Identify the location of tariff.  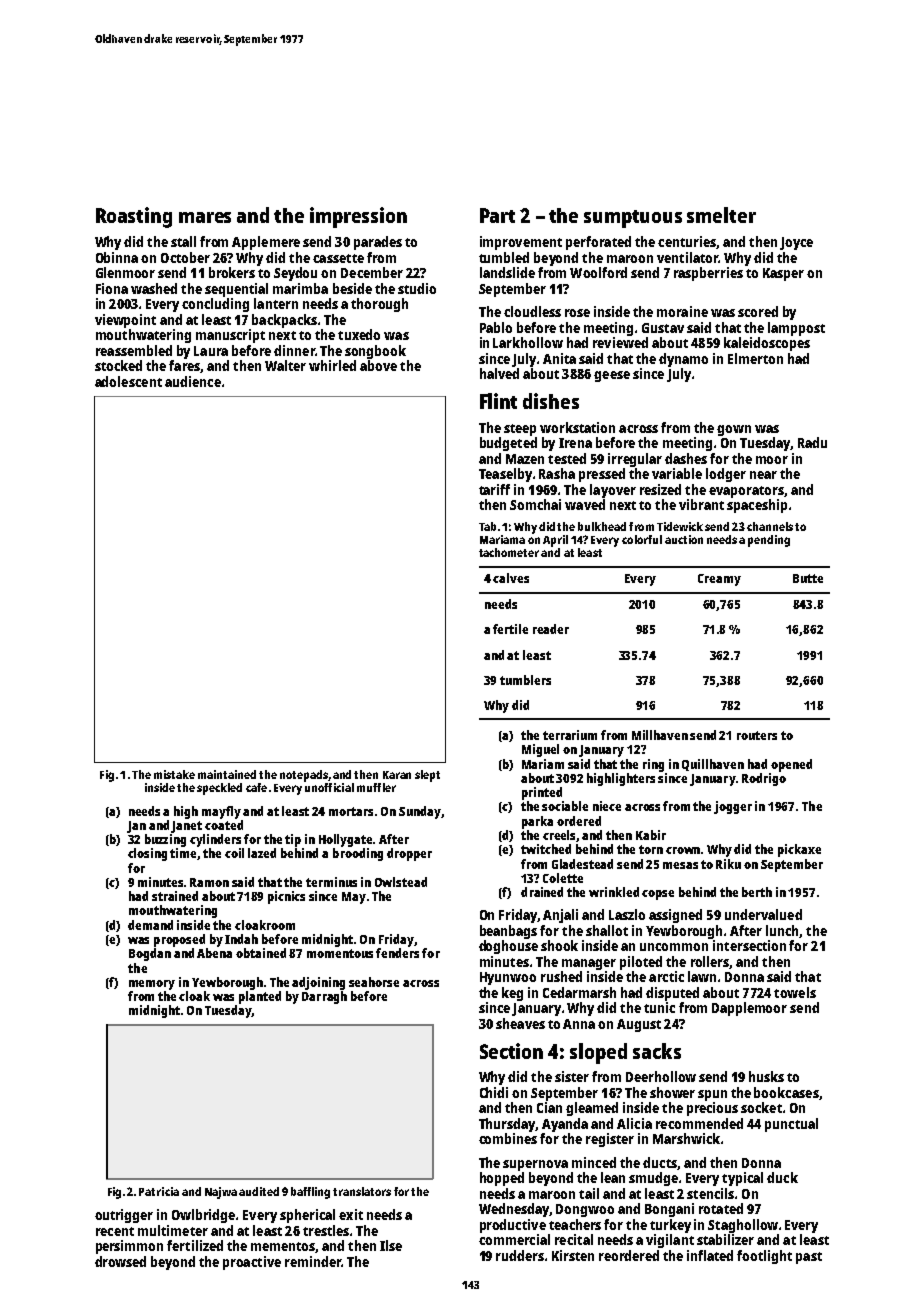
(494, 489).
